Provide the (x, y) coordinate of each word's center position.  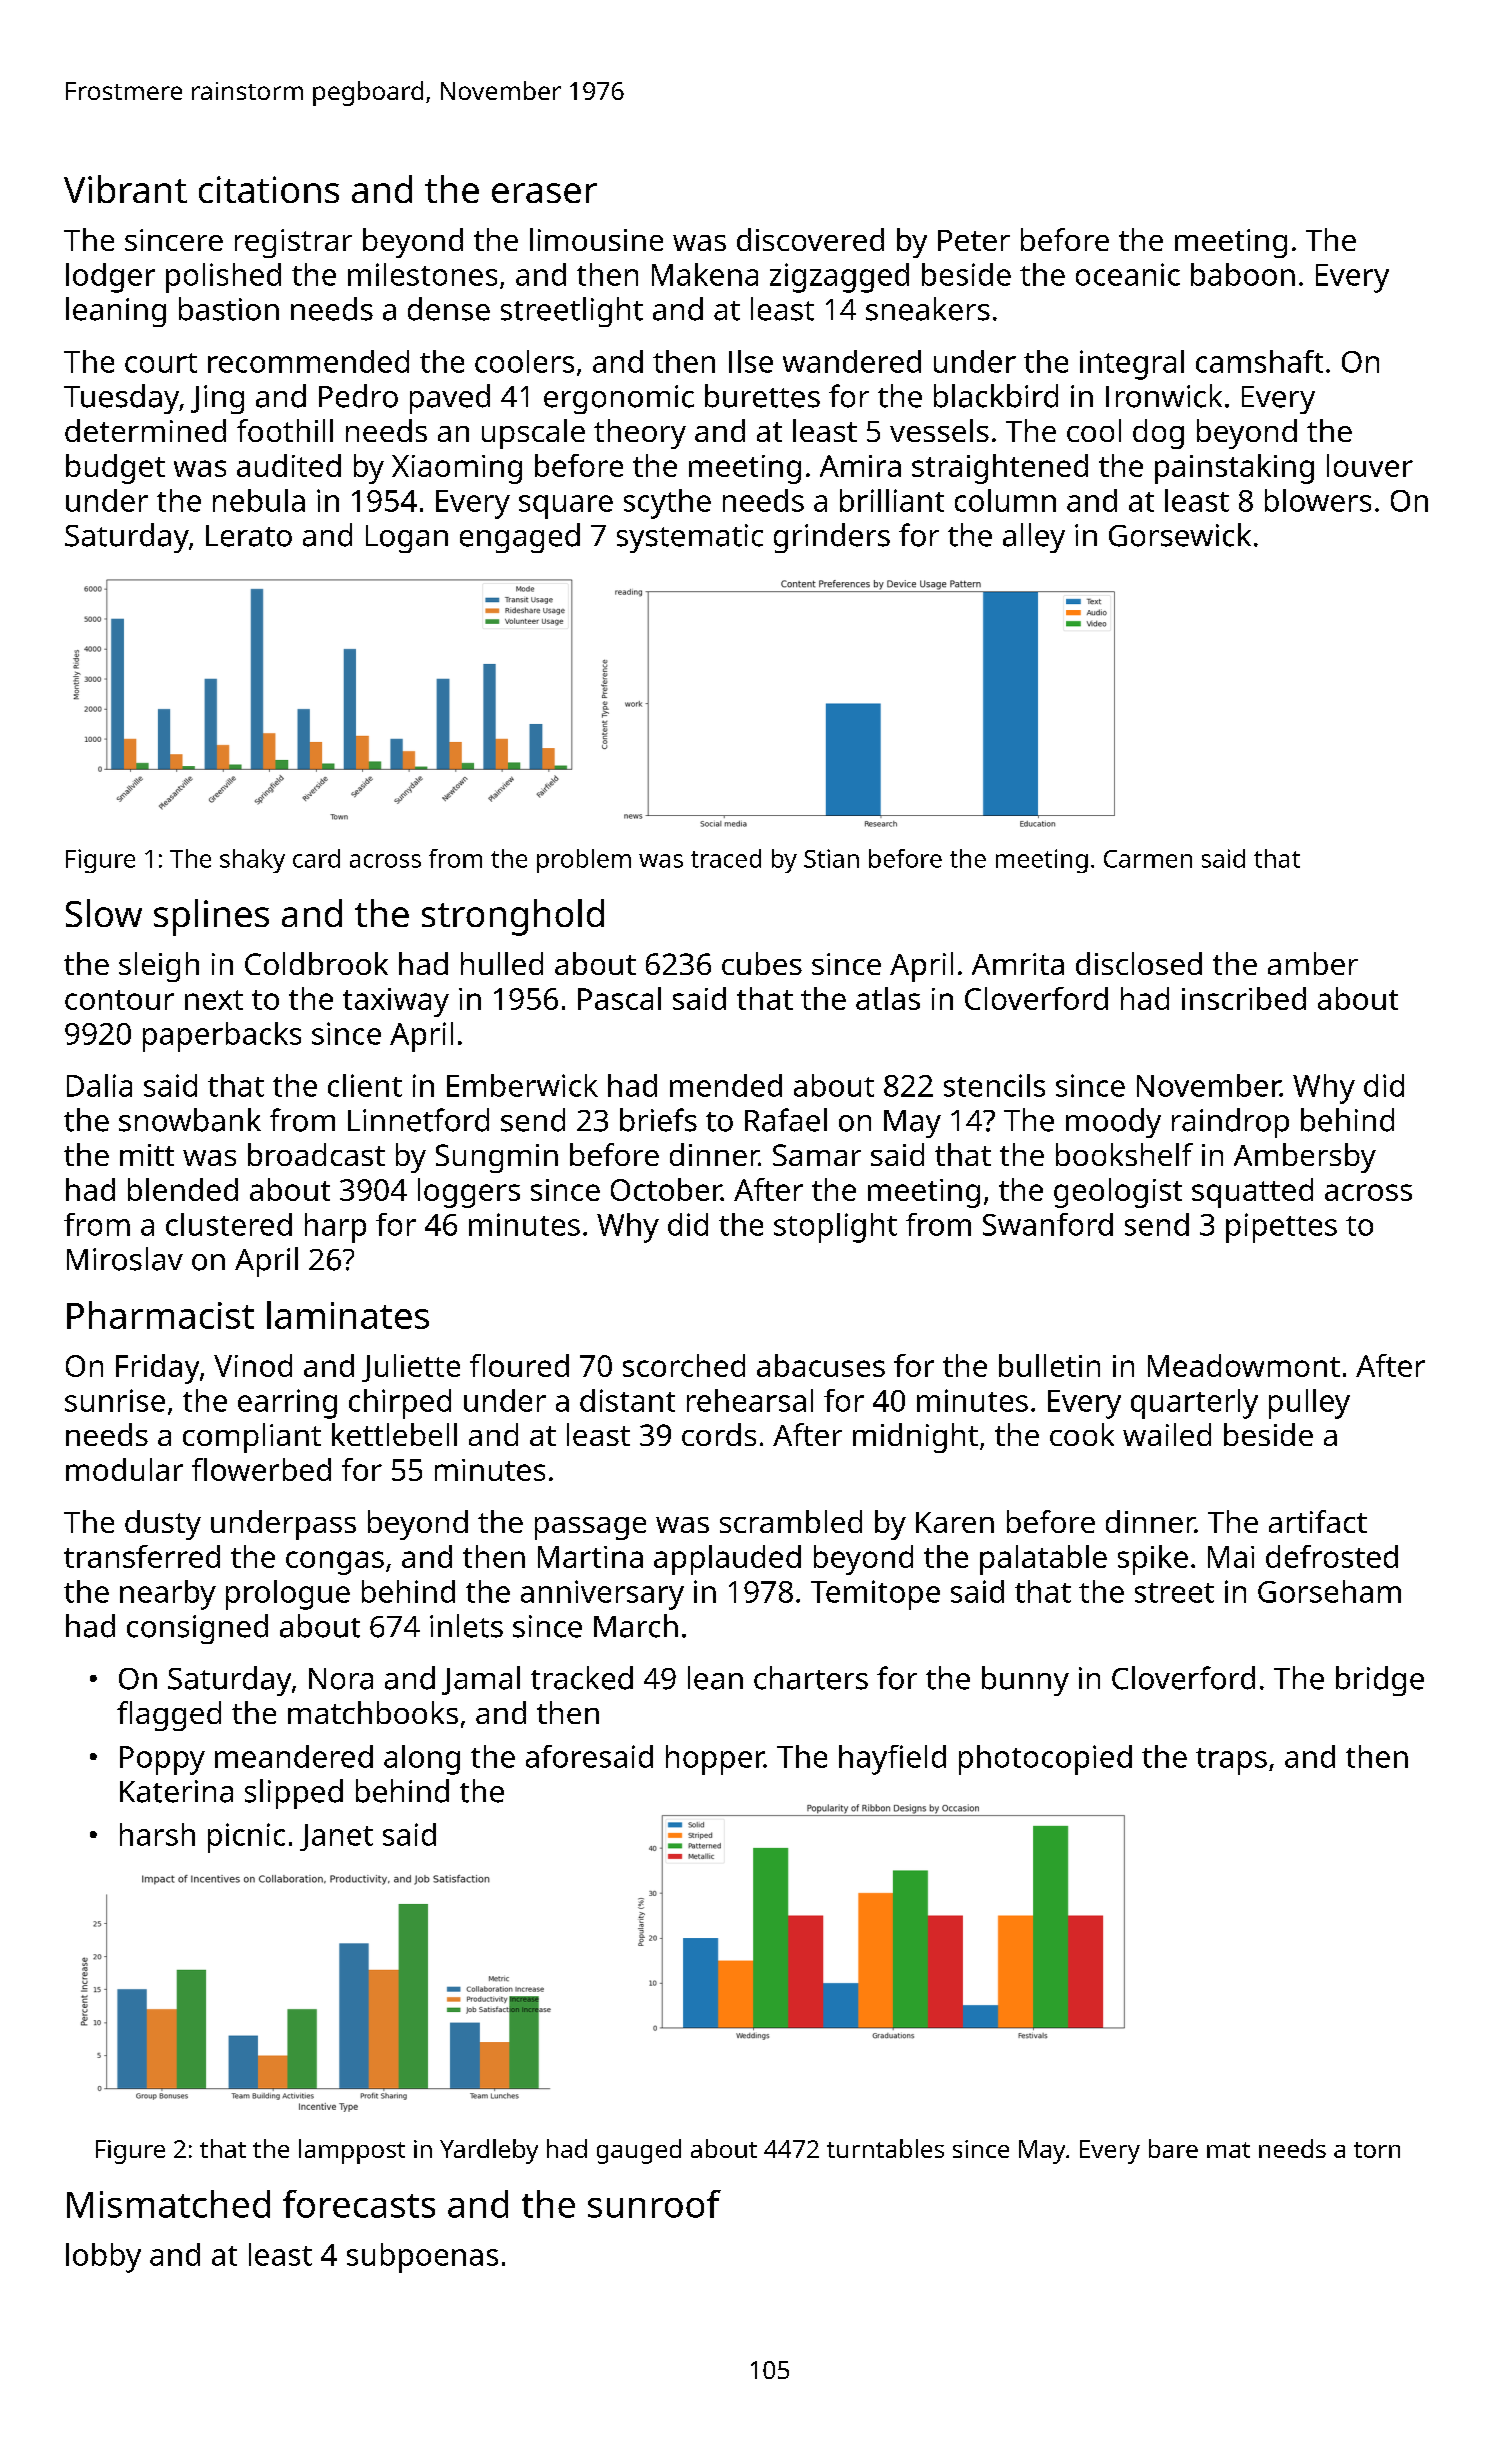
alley (1034, 538)
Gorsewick (1180, 535)
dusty (163, 1525)
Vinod (253, 1365)
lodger (110, 278)
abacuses (821, 1365)
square (566, 507)
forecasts (359, 2204)
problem (584, 861)
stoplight (835, 1228)
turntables (885, 2148)
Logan (407, 539)
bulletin (1049, 1365)
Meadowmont (1244, 1365)
